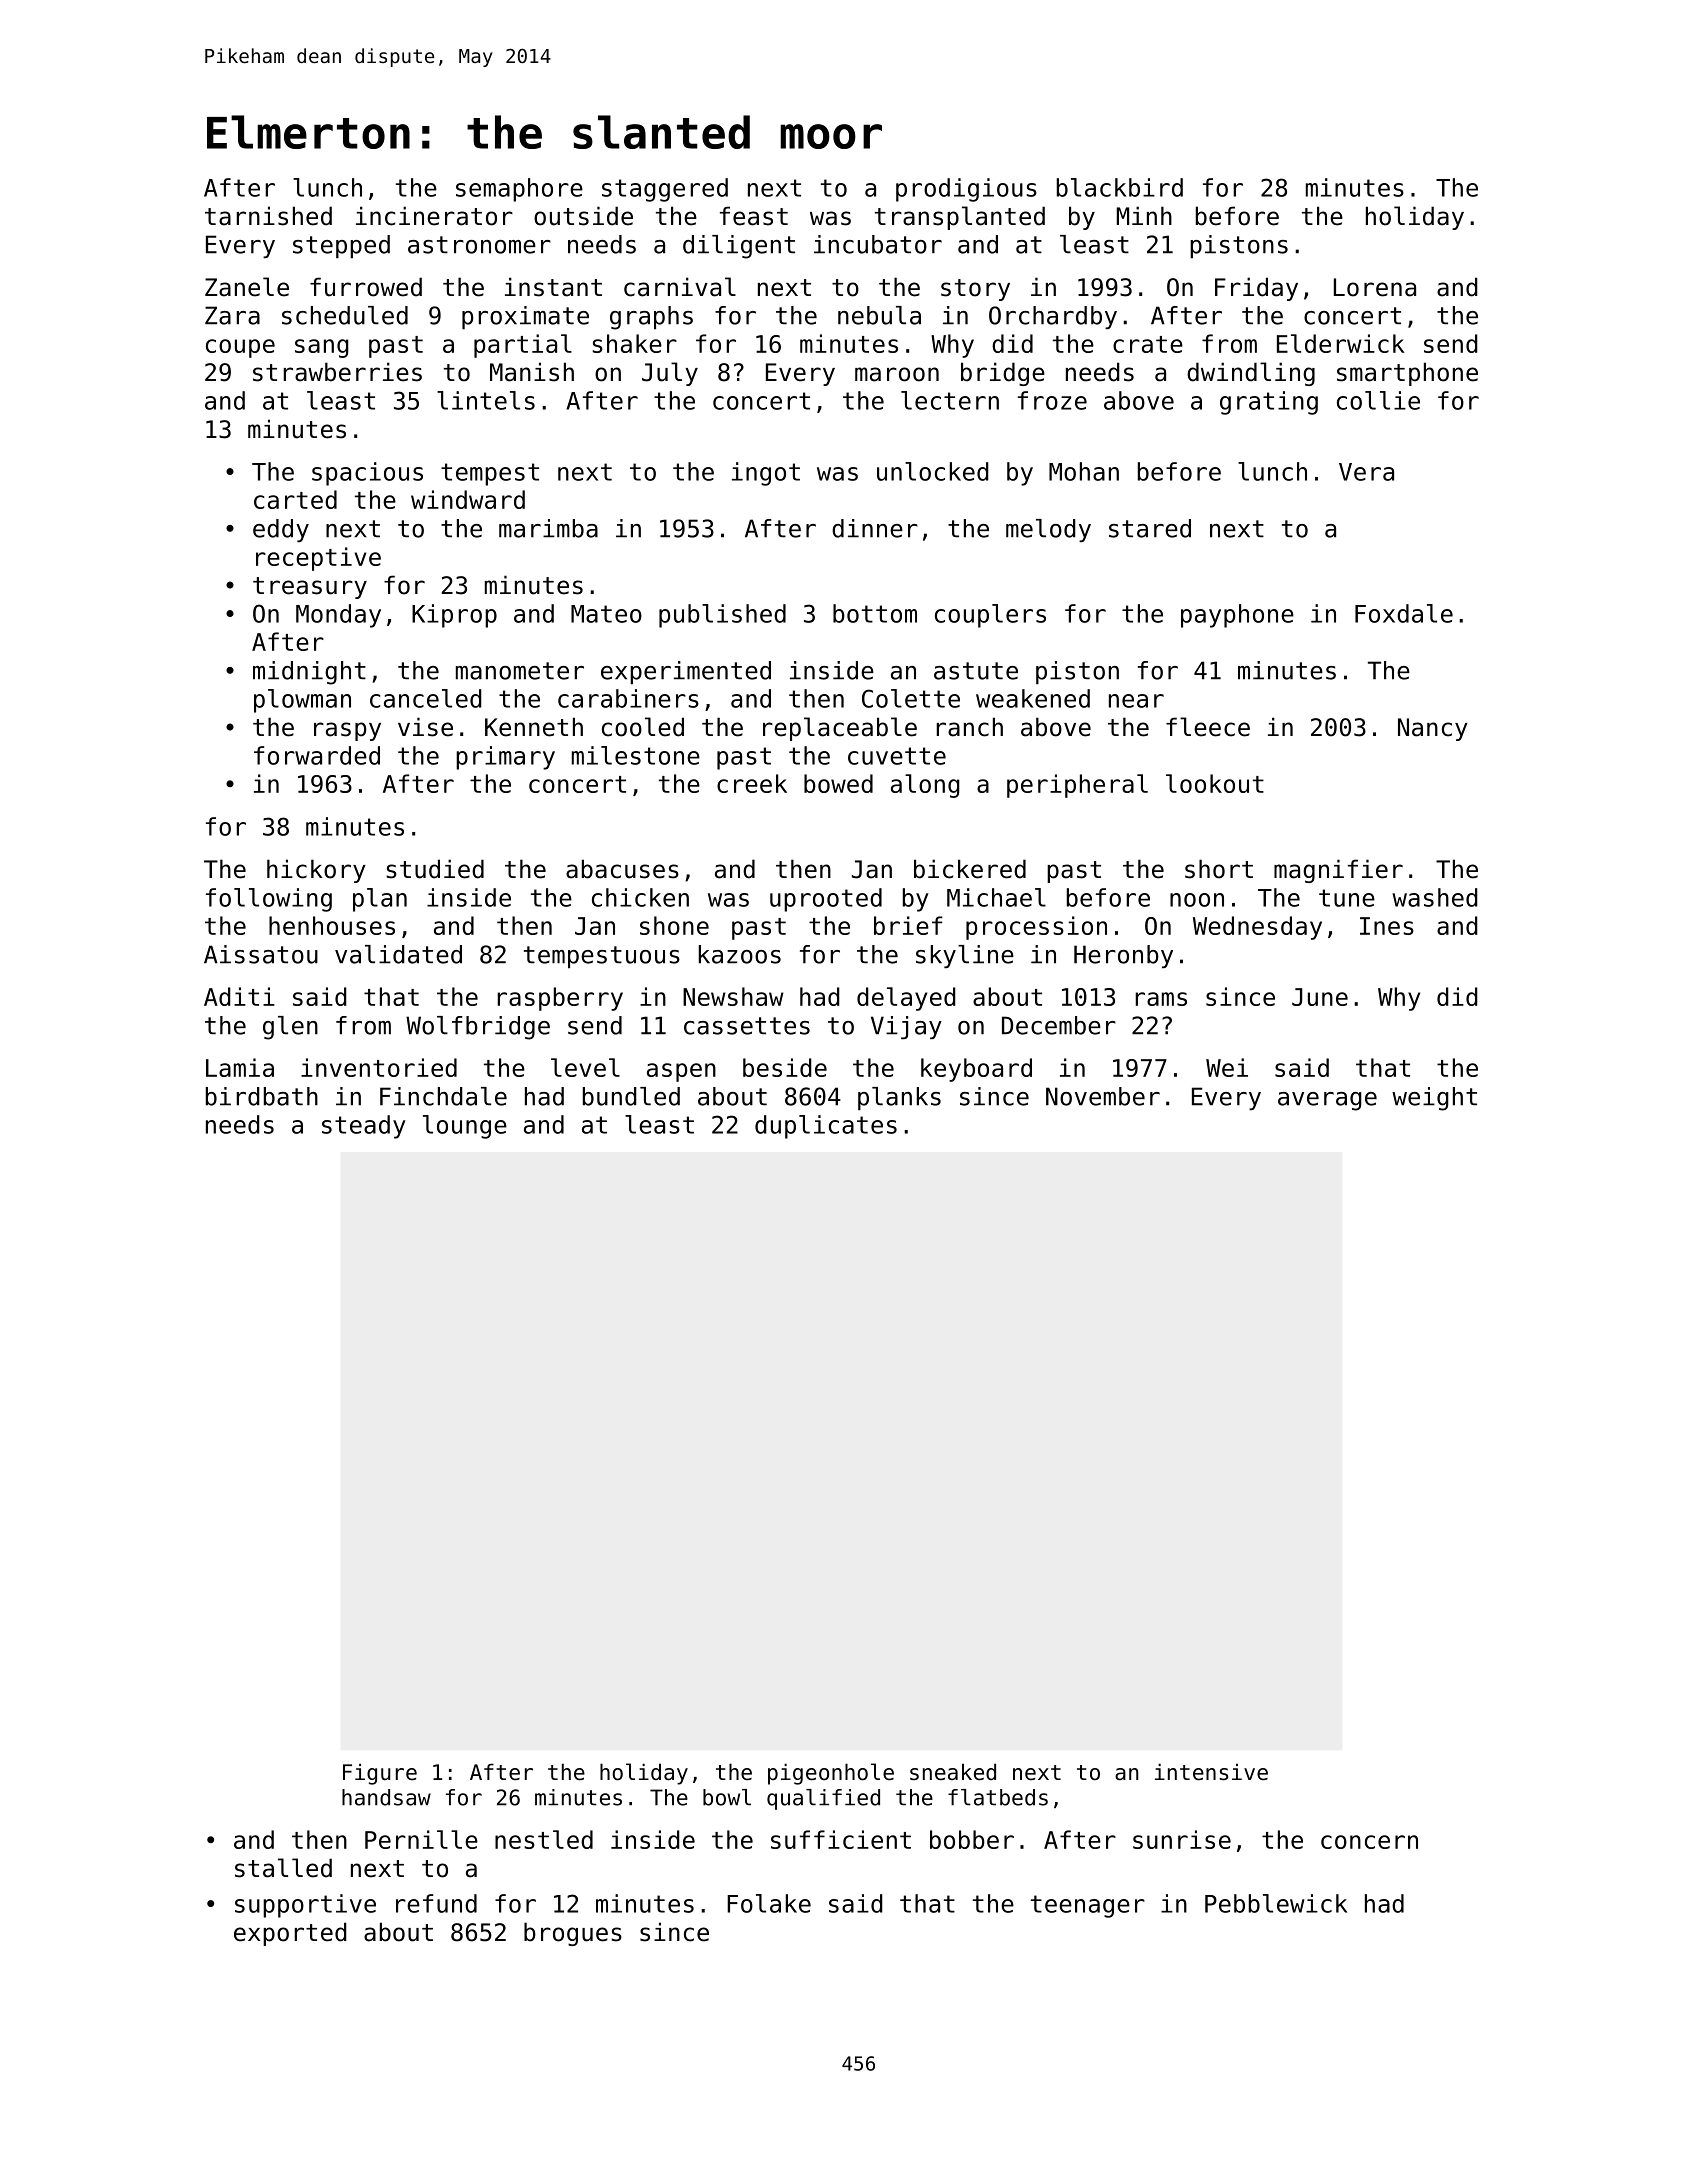  Describe the element at coordinates (519, 190) in the screenshot. I see `semaphore` at that location.
